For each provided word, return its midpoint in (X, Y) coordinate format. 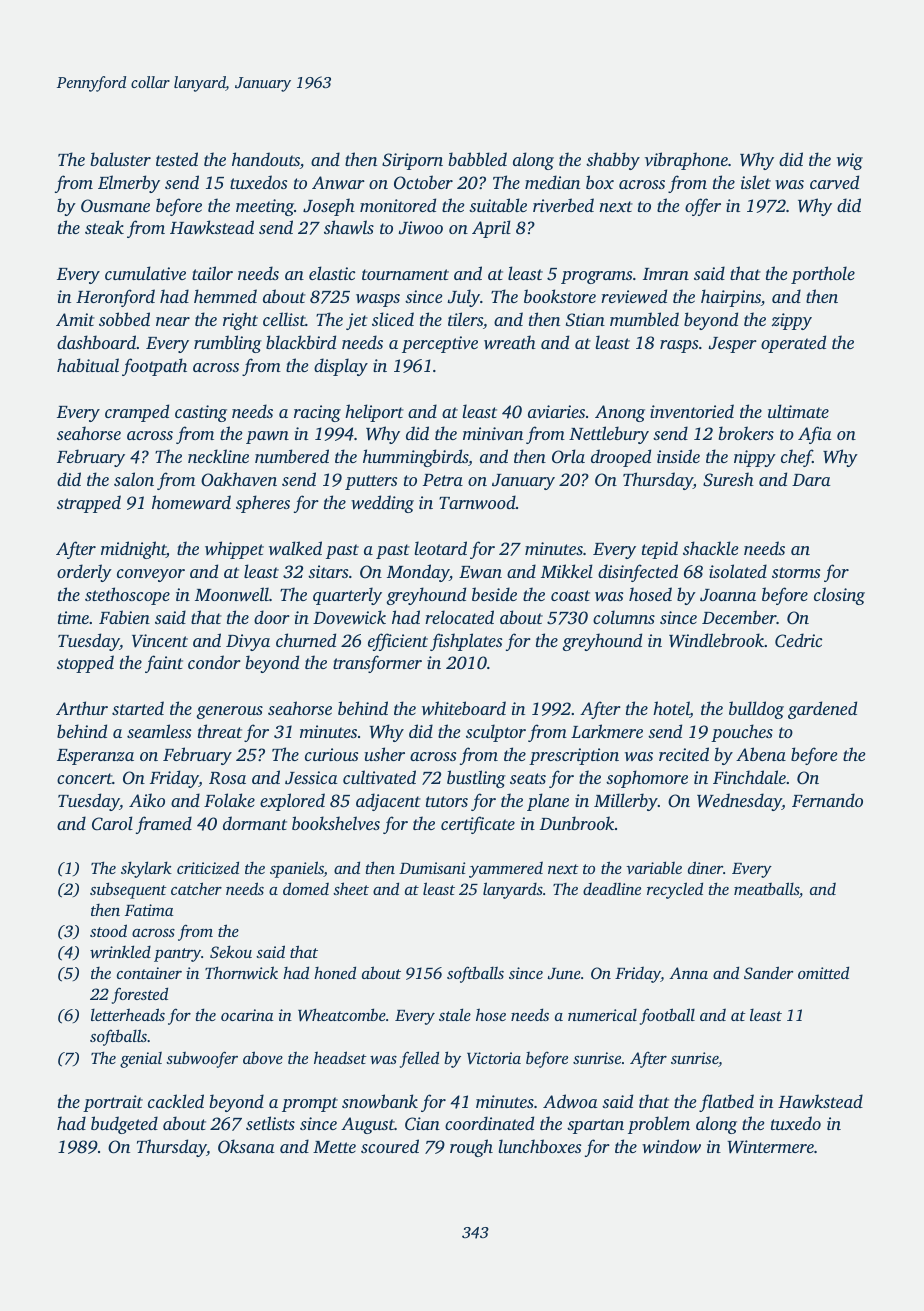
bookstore (560, 296)
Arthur (82, 708)
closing (839, 596)
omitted (823, 972)
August (368, 1125)
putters (371, 482)
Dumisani (432, 868)
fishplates (466, 642)
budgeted (124, 1125)
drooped (621, 458)
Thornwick (241, 972)
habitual (88, 365)
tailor (212, 273)
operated (793, 344)
